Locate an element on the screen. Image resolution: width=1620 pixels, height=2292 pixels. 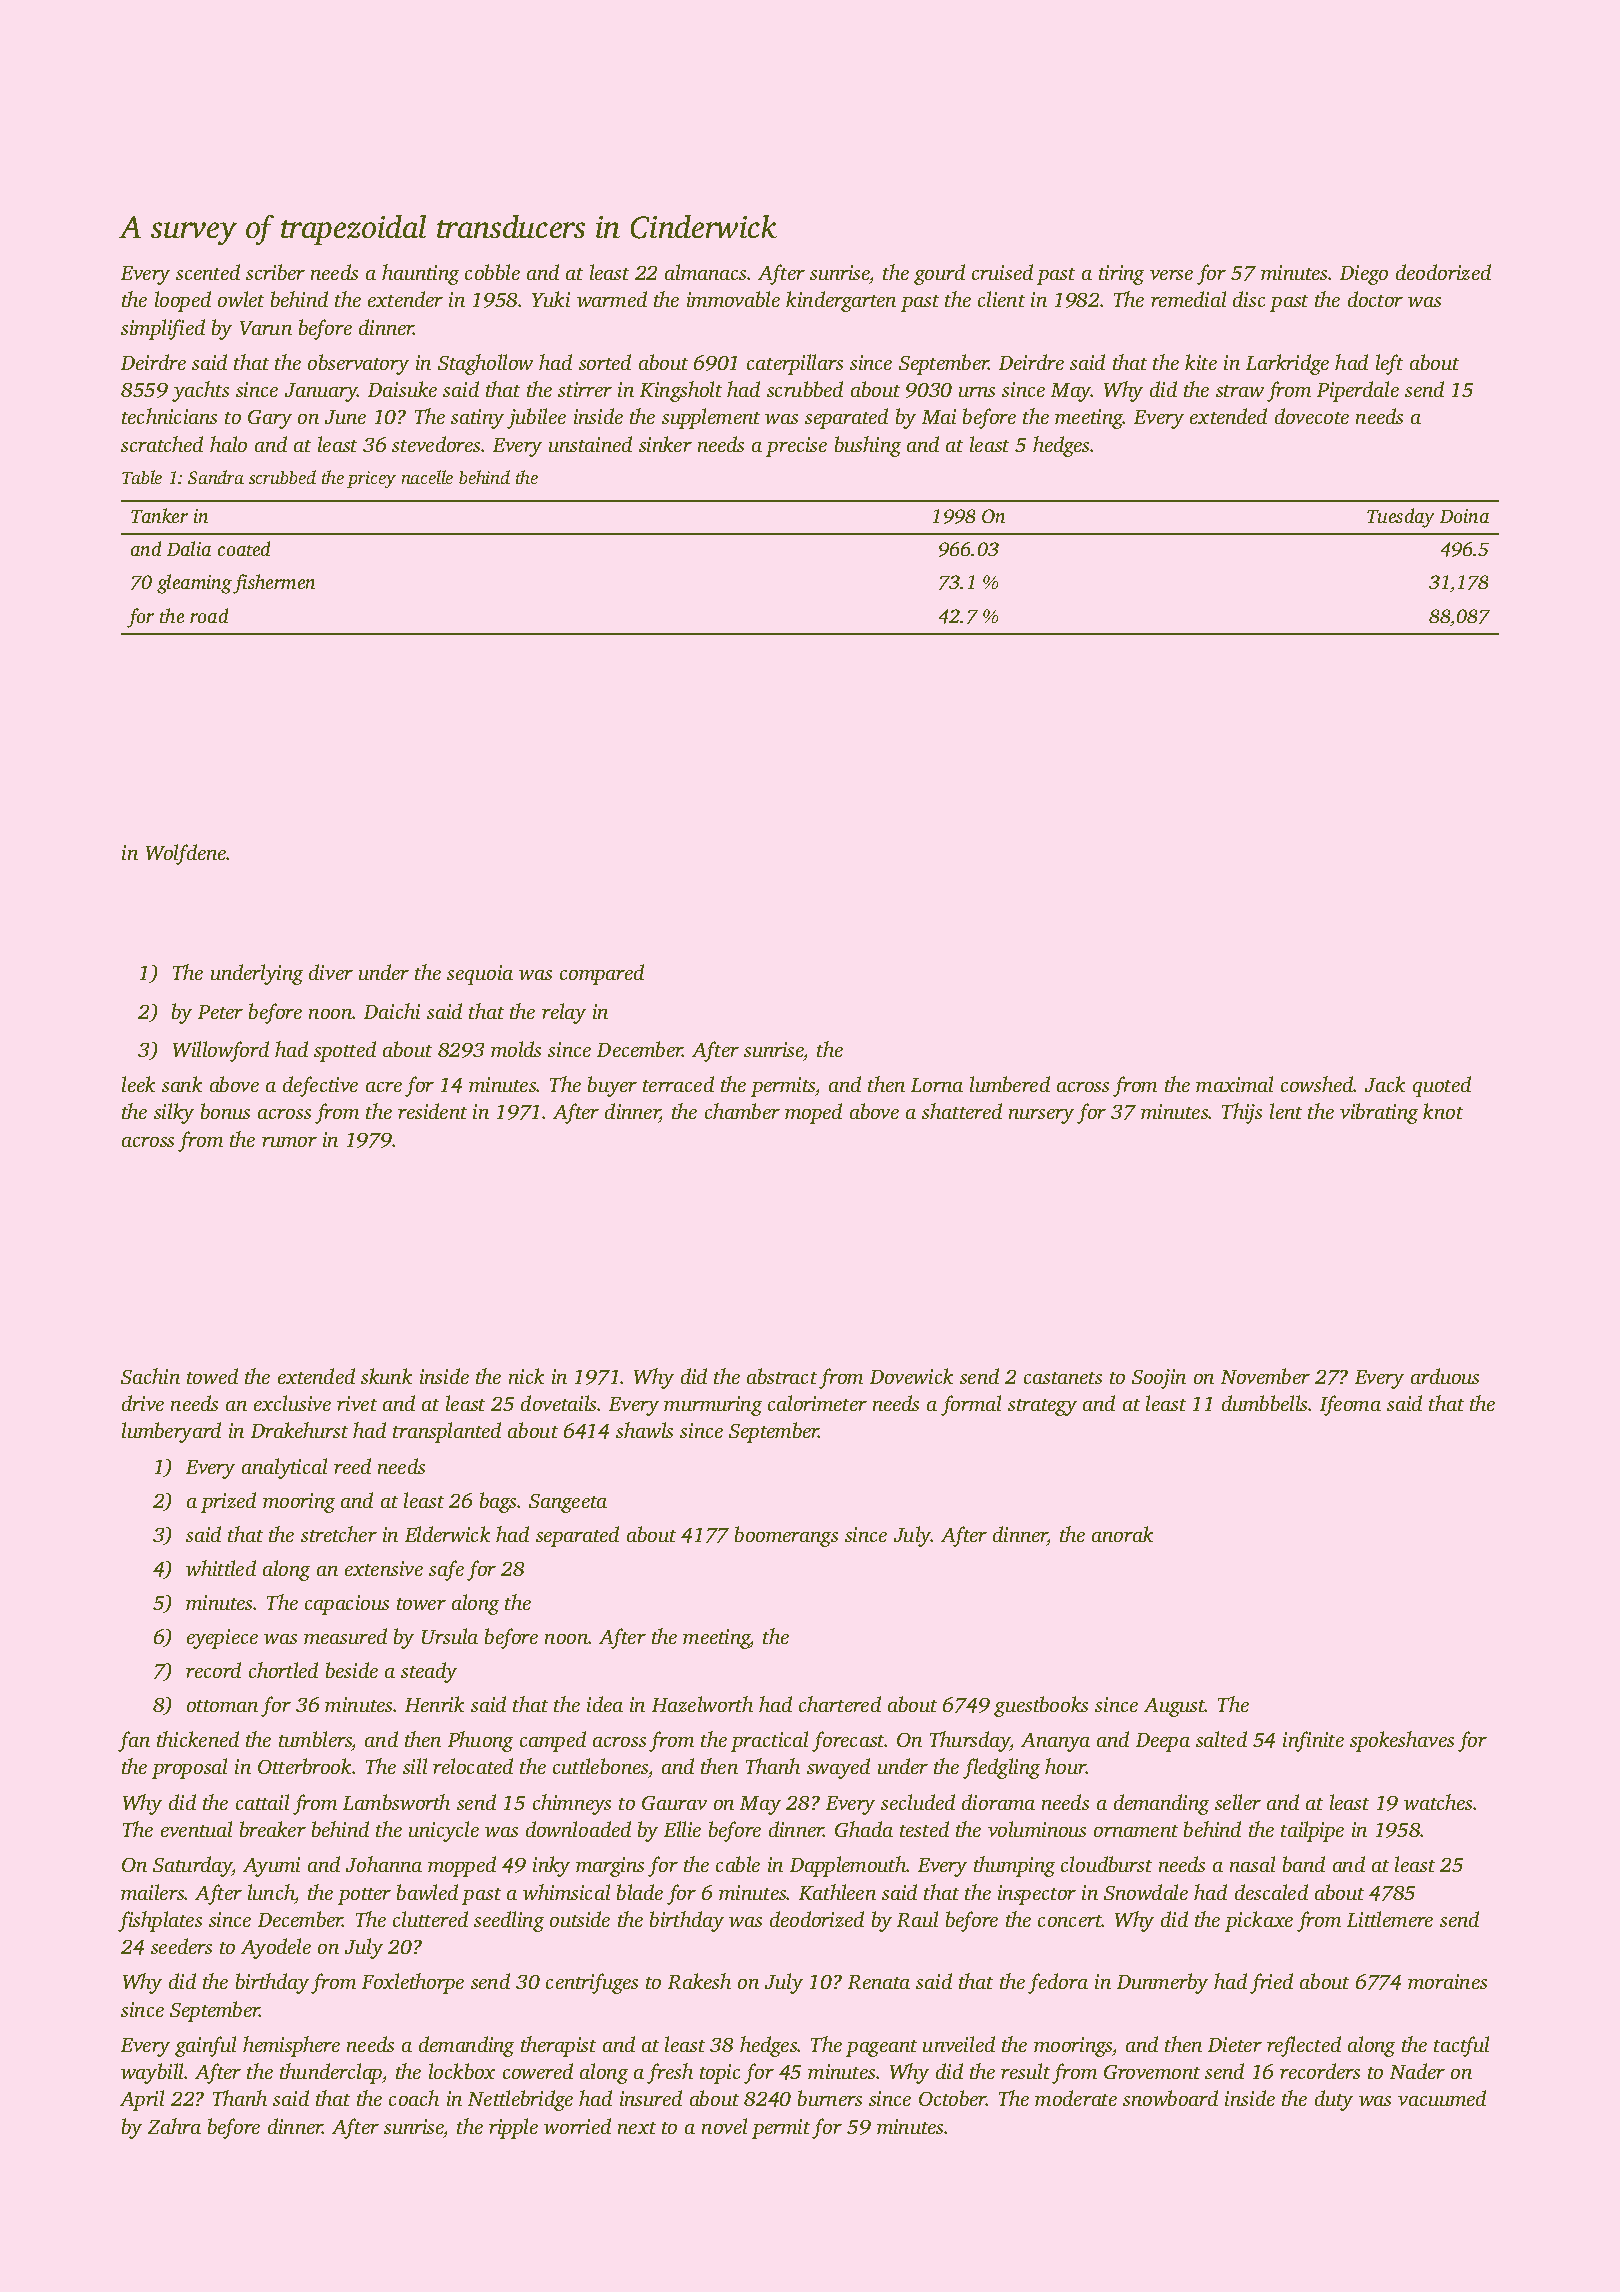
moped is located at coordinates (813, 1113).
